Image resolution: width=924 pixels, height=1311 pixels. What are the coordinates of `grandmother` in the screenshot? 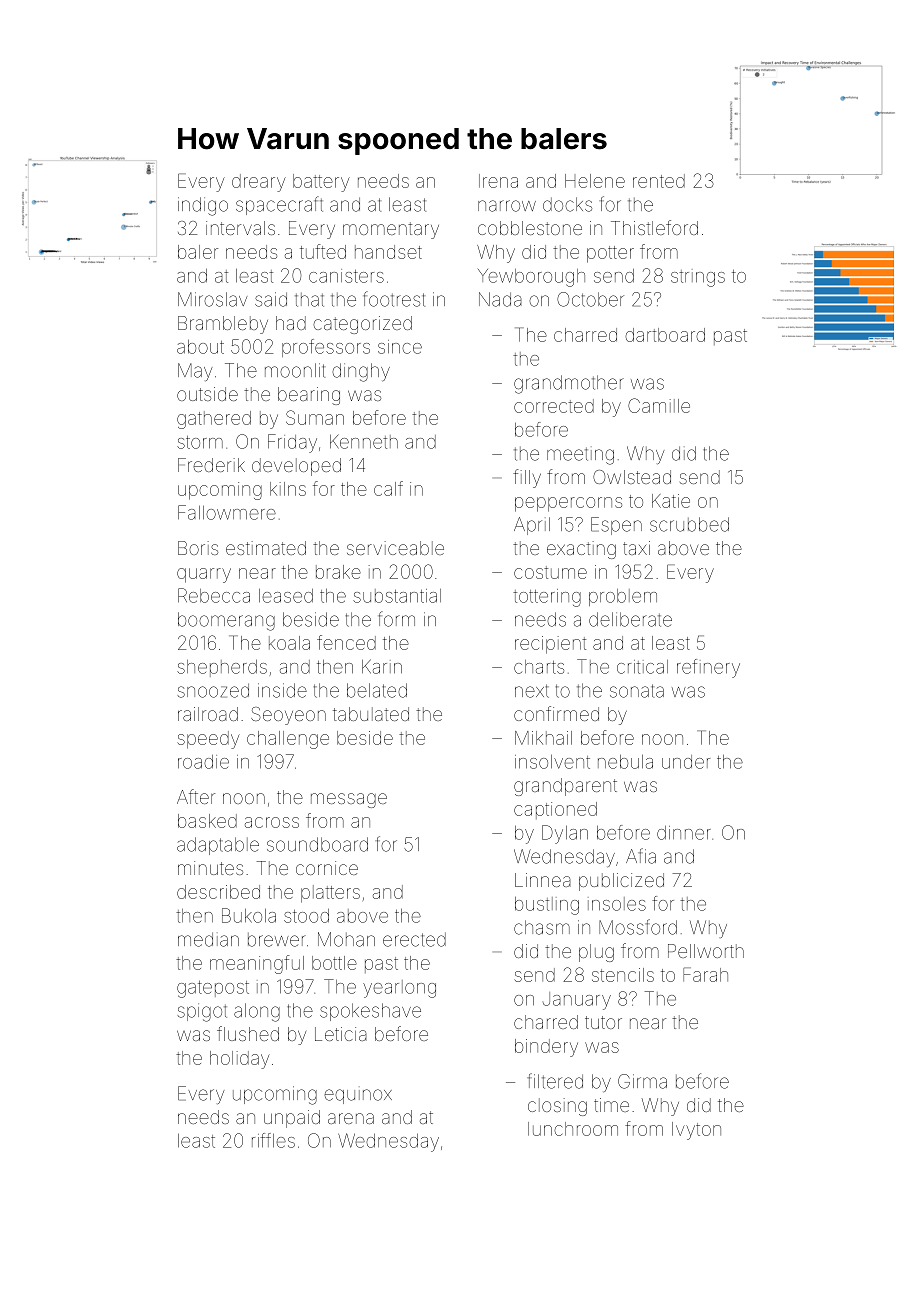 It's located at (569, 384).
